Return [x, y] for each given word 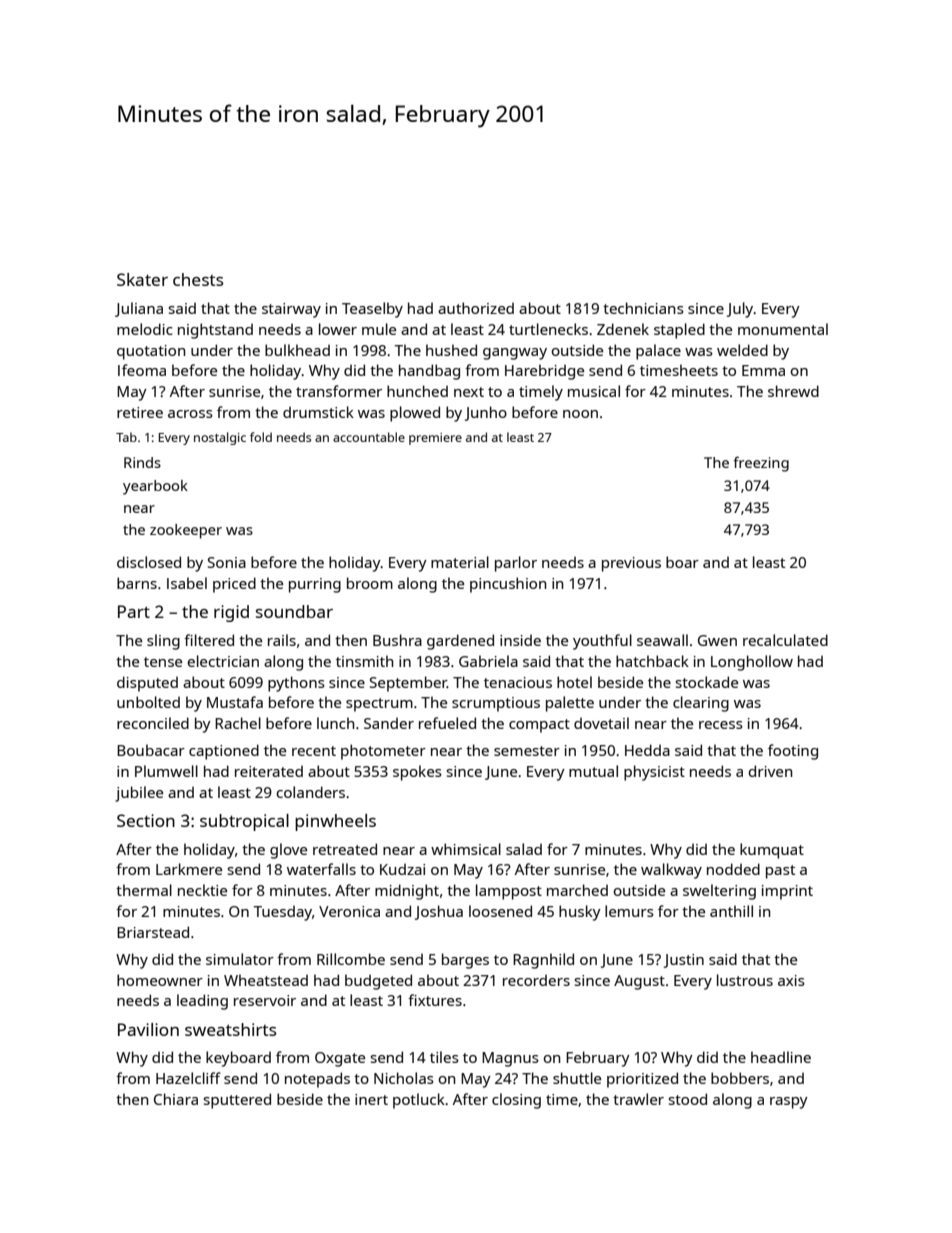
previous [631, 564]
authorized [476, 308]
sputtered [237, 1101]
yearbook [155, 487]
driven [770, 771]
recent [314, 751]
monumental [783, 329]
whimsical [466, 849]
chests [198, 279]
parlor [516, 564]
